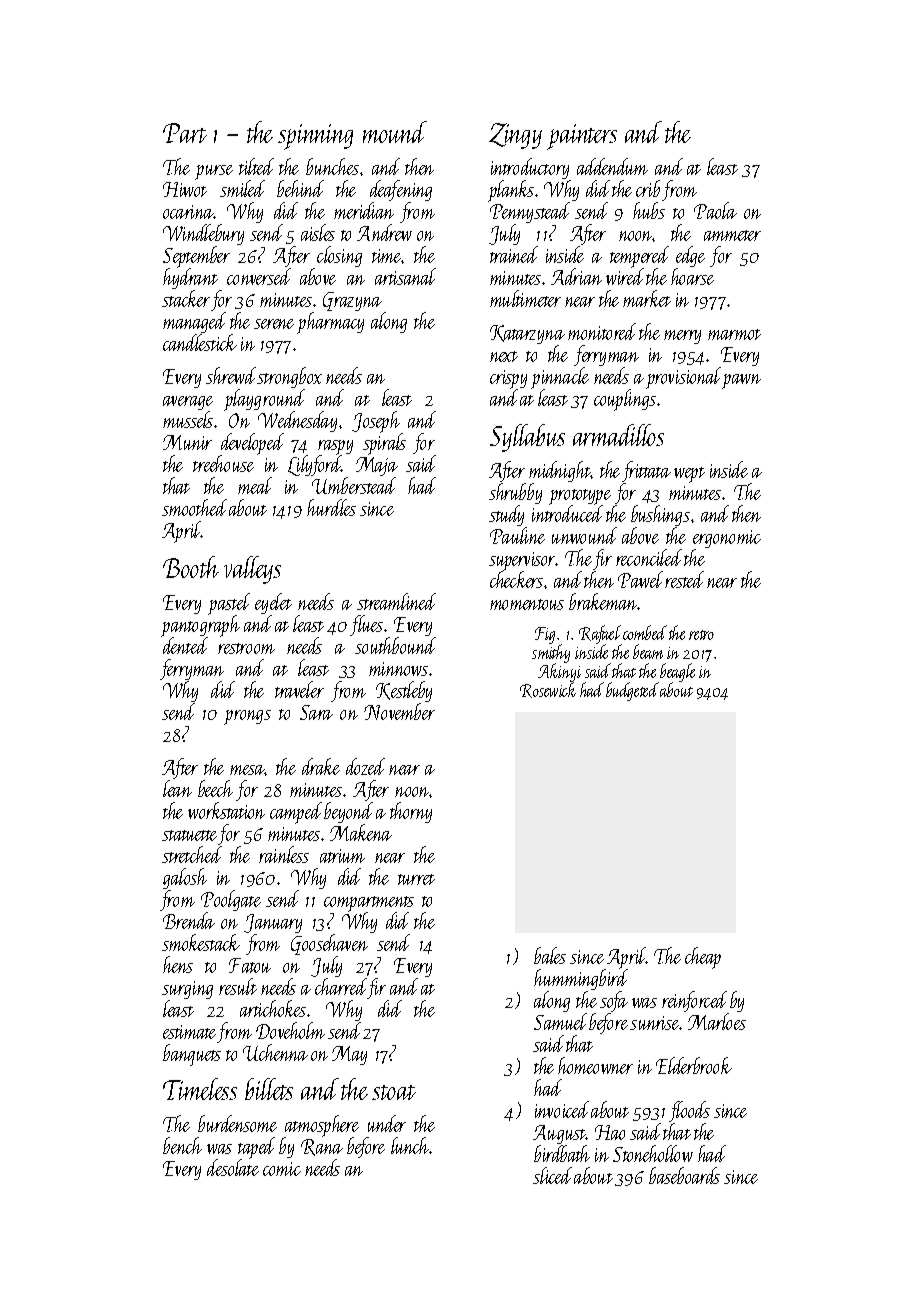 This document has height=1311, width=924. Describe the element at coordinates (185, 878) in the document. I see `galosh` at that location.
